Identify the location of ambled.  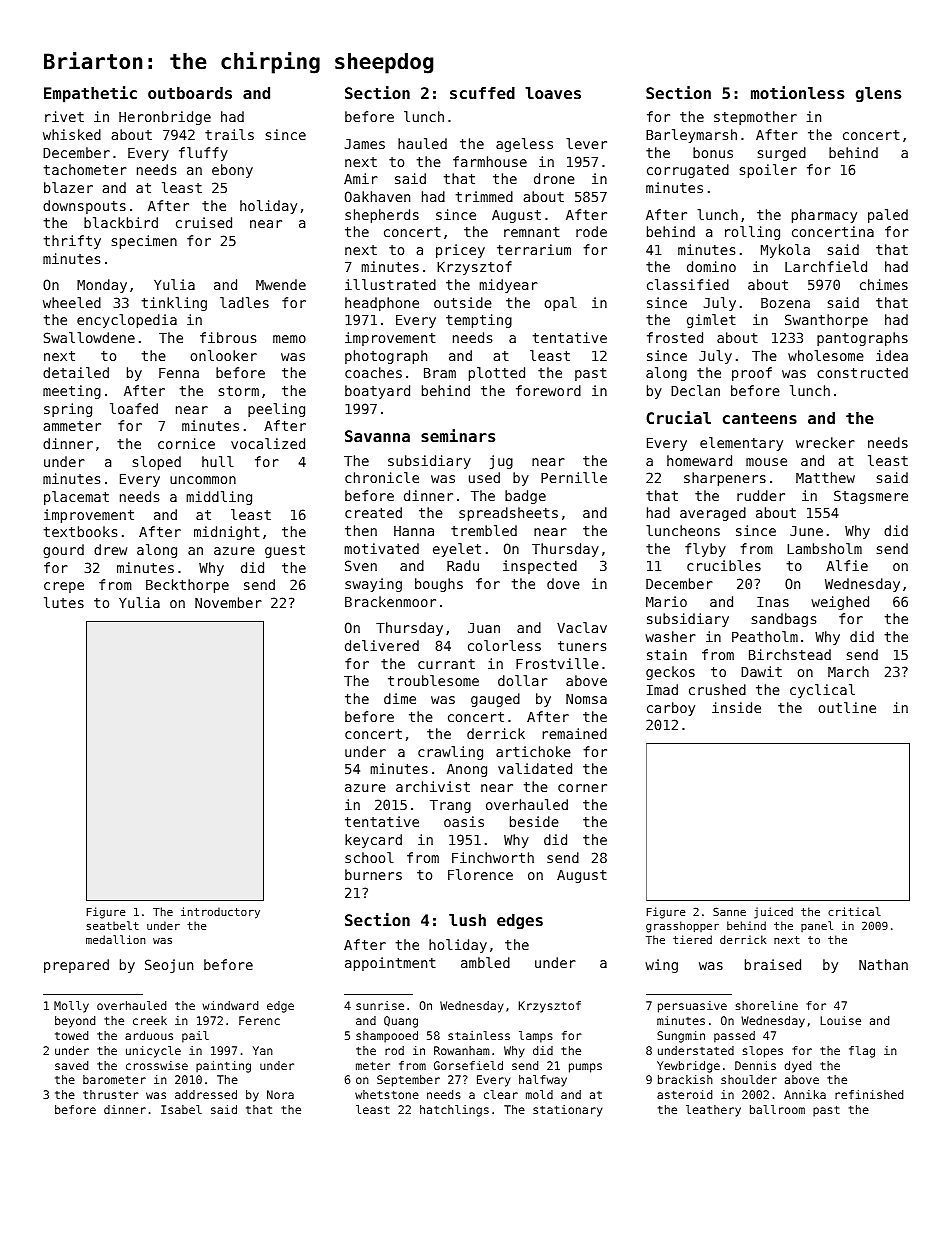
(485, 962).
